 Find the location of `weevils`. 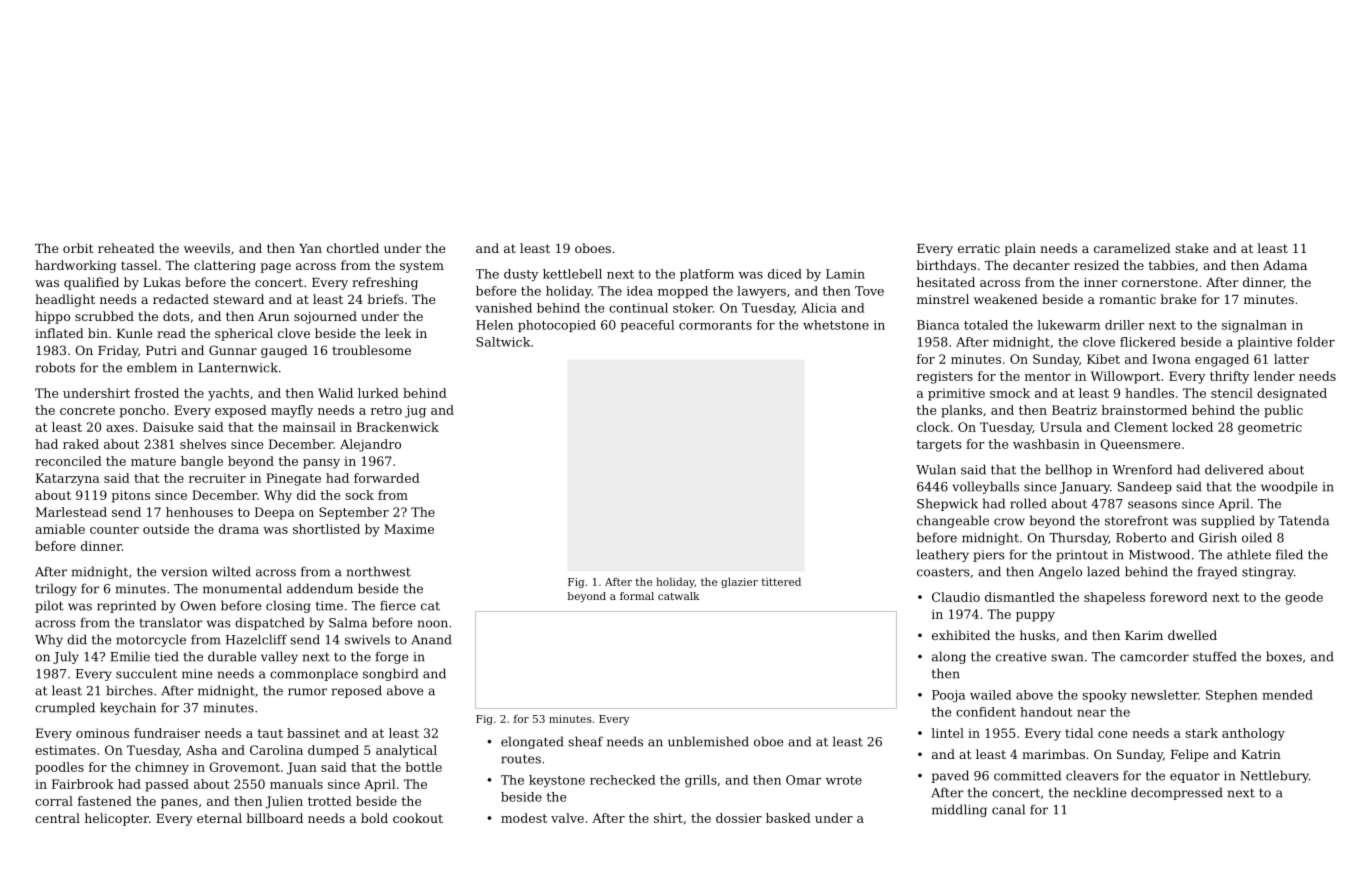

weevils is located at coordinates (207, 248).
